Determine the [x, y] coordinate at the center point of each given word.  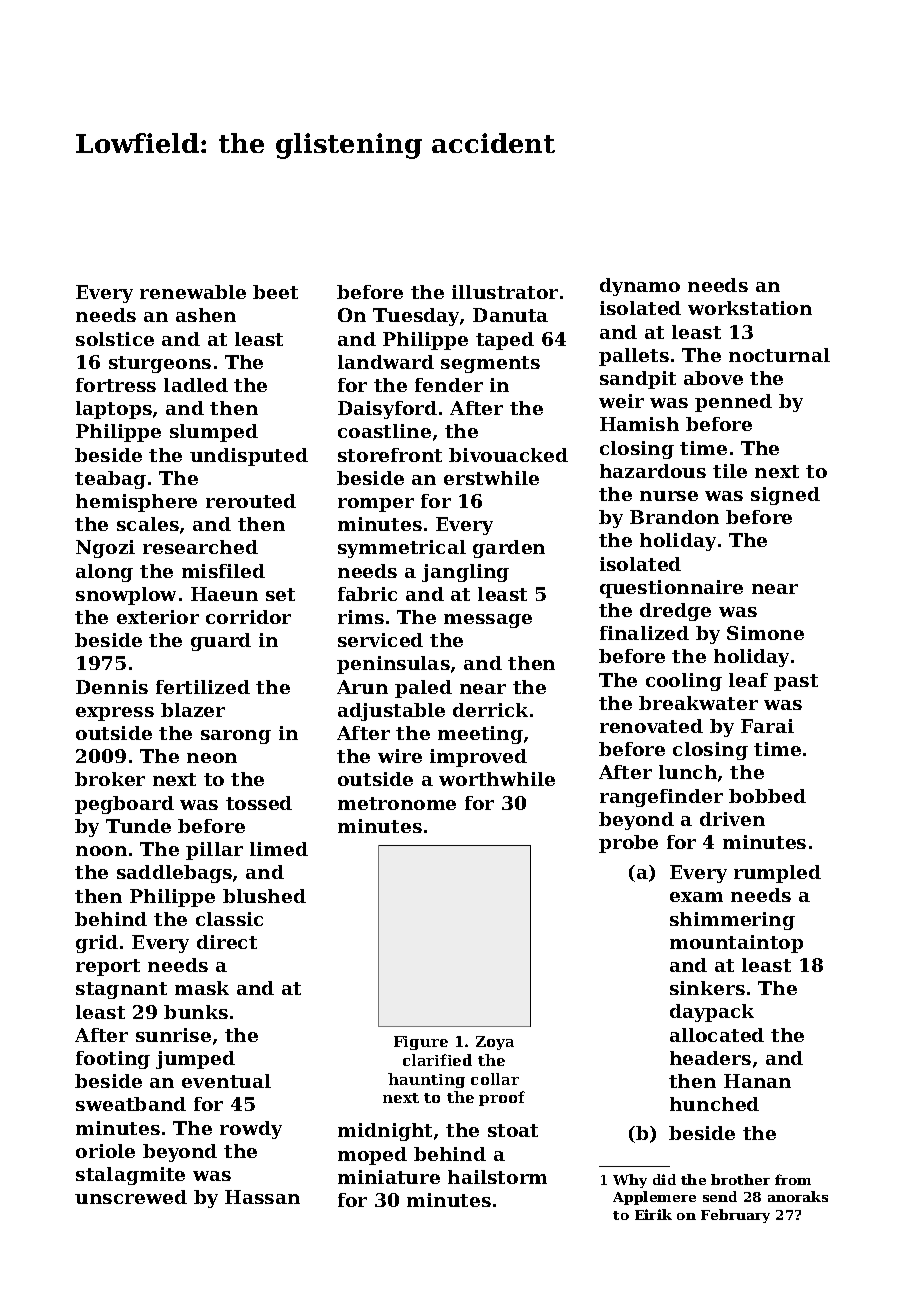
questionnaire [671, 589]
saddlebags [174, 874]
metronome [397, 803]
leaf [748, 680]
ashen [206, 315]
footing [113, 1060]
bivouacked [508, 455]
